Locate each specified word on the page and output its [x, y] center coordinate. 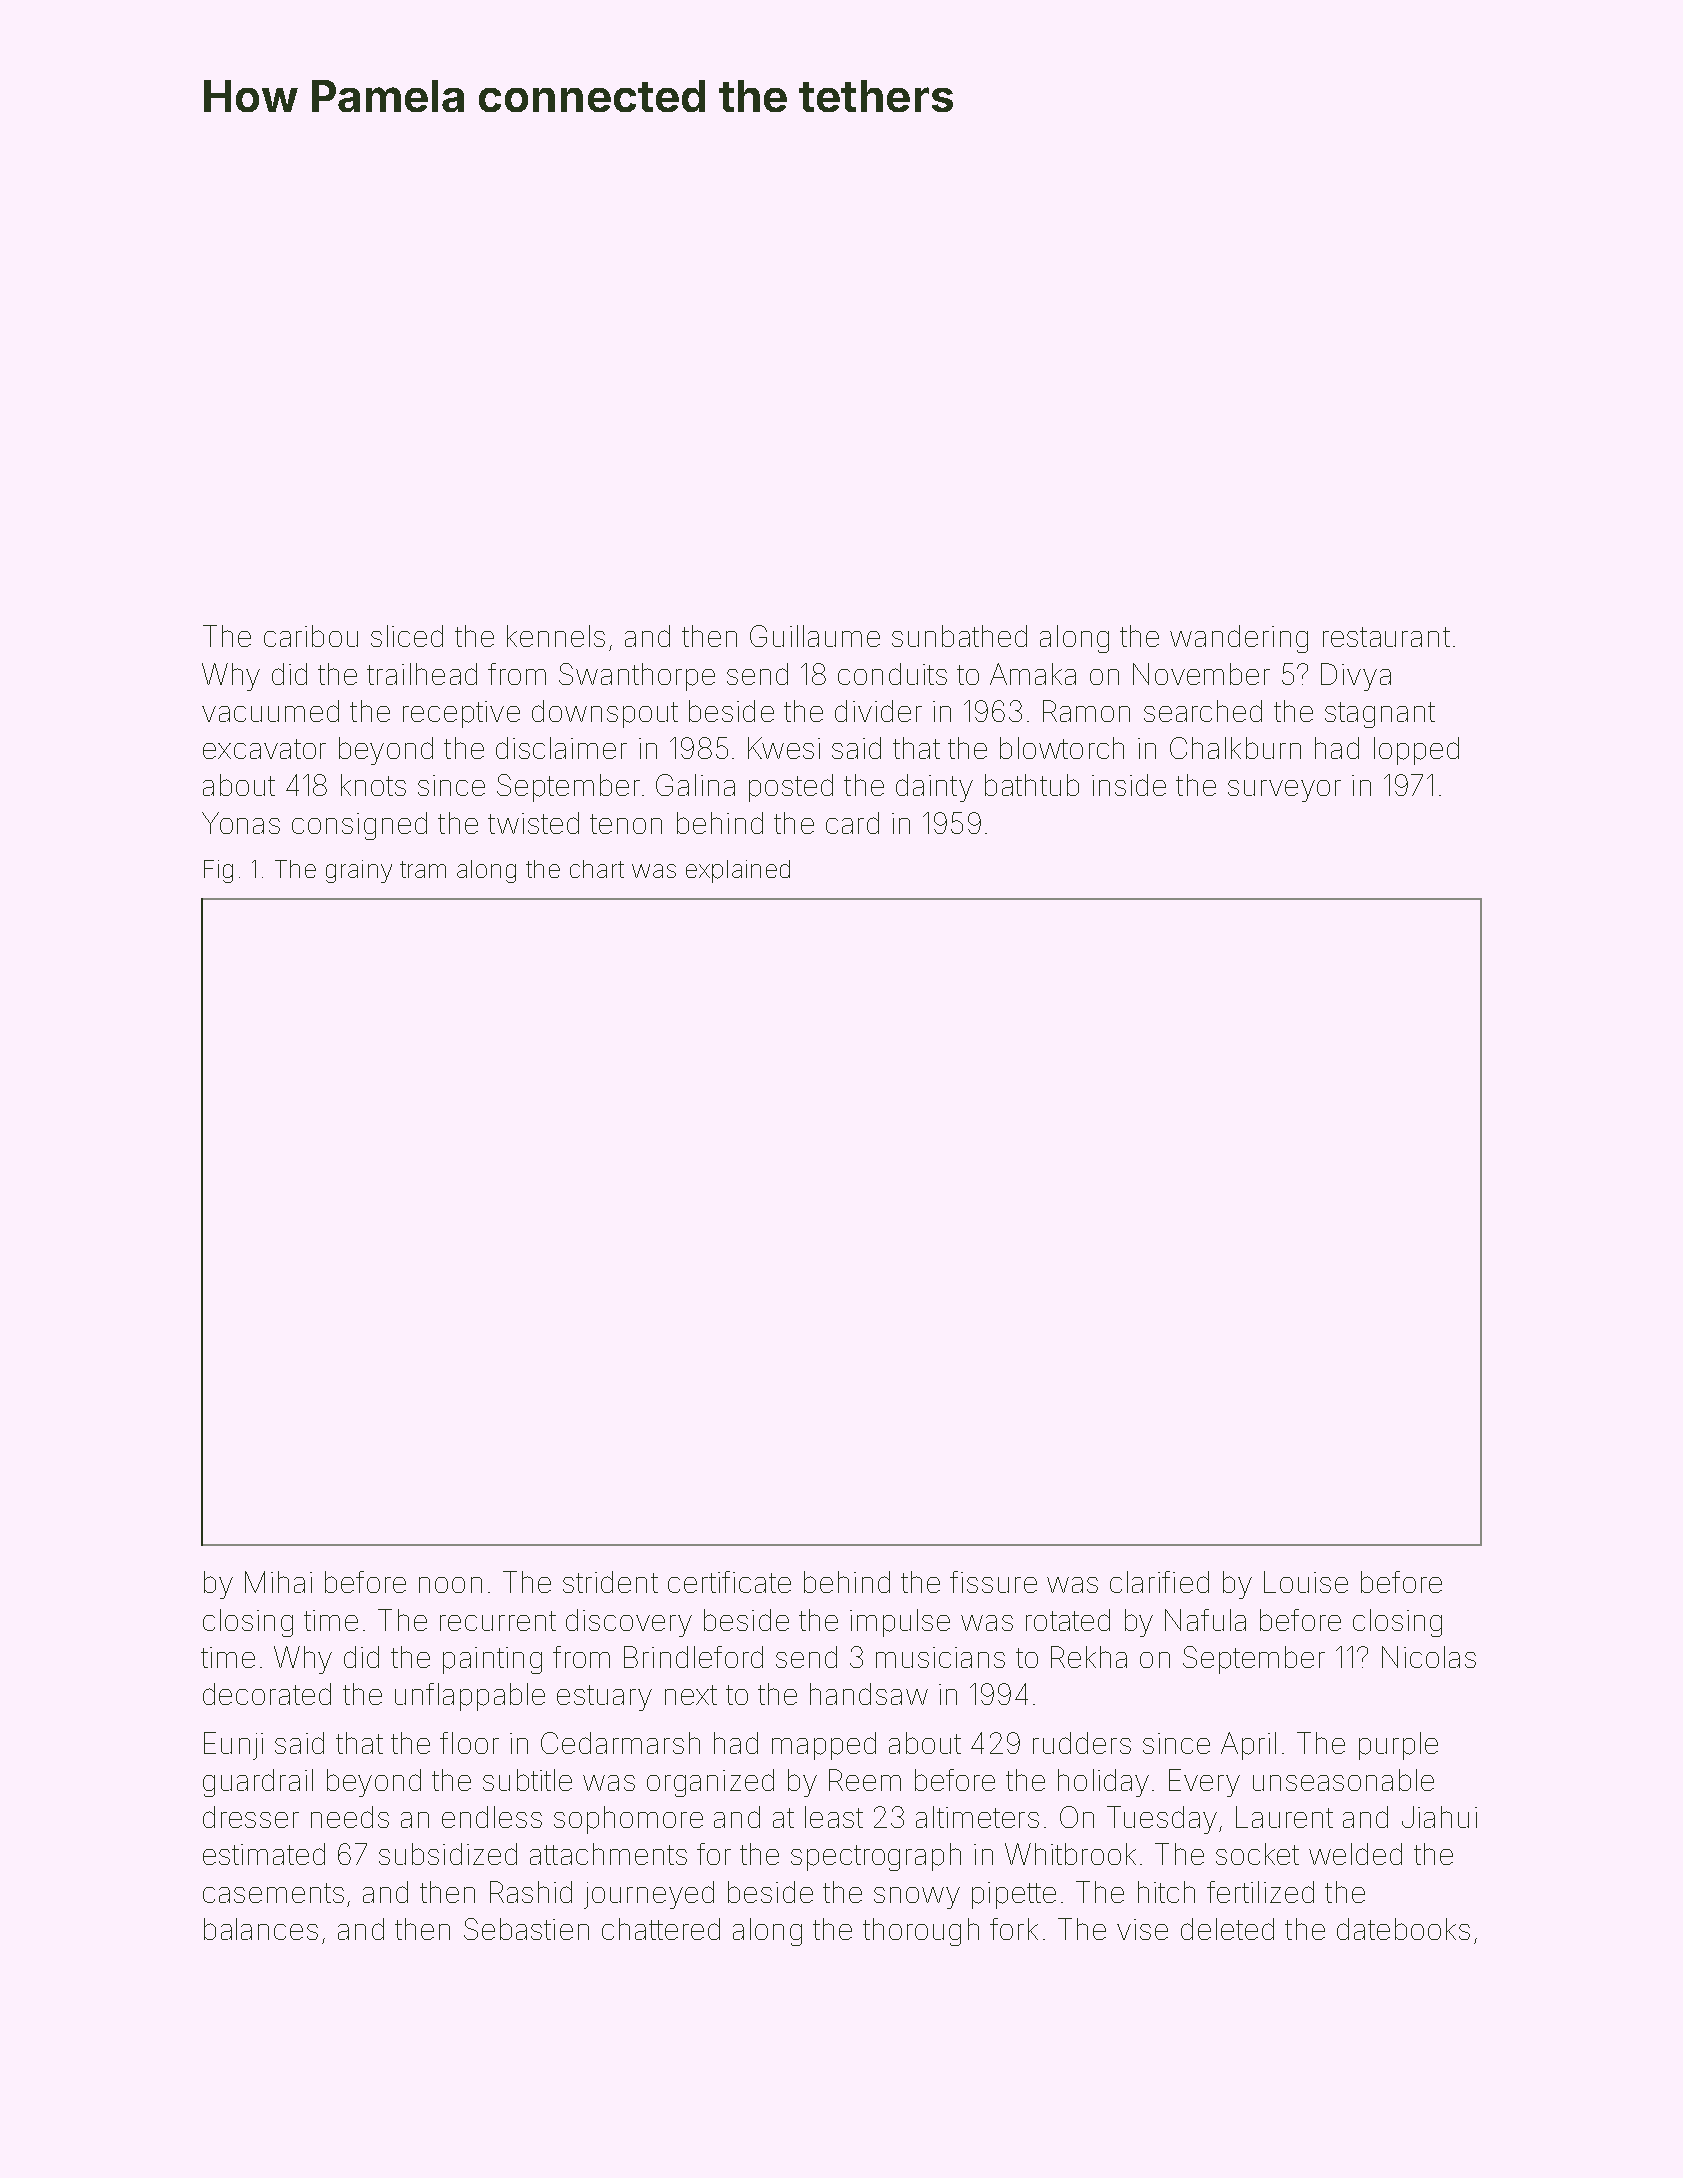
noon [450, 1585]
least [834, 1817]
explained [738, 871]
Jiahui [1439, 1817]
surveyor [1284, 791]
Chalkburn [1235, 748]
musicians [940, 1657]
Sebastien [526, 1929]
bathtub [1032, 785]
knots [373, 785]
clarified [1159, 1582]
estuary [604, 1698]
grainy [359, 871]
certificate [729, 1582]
